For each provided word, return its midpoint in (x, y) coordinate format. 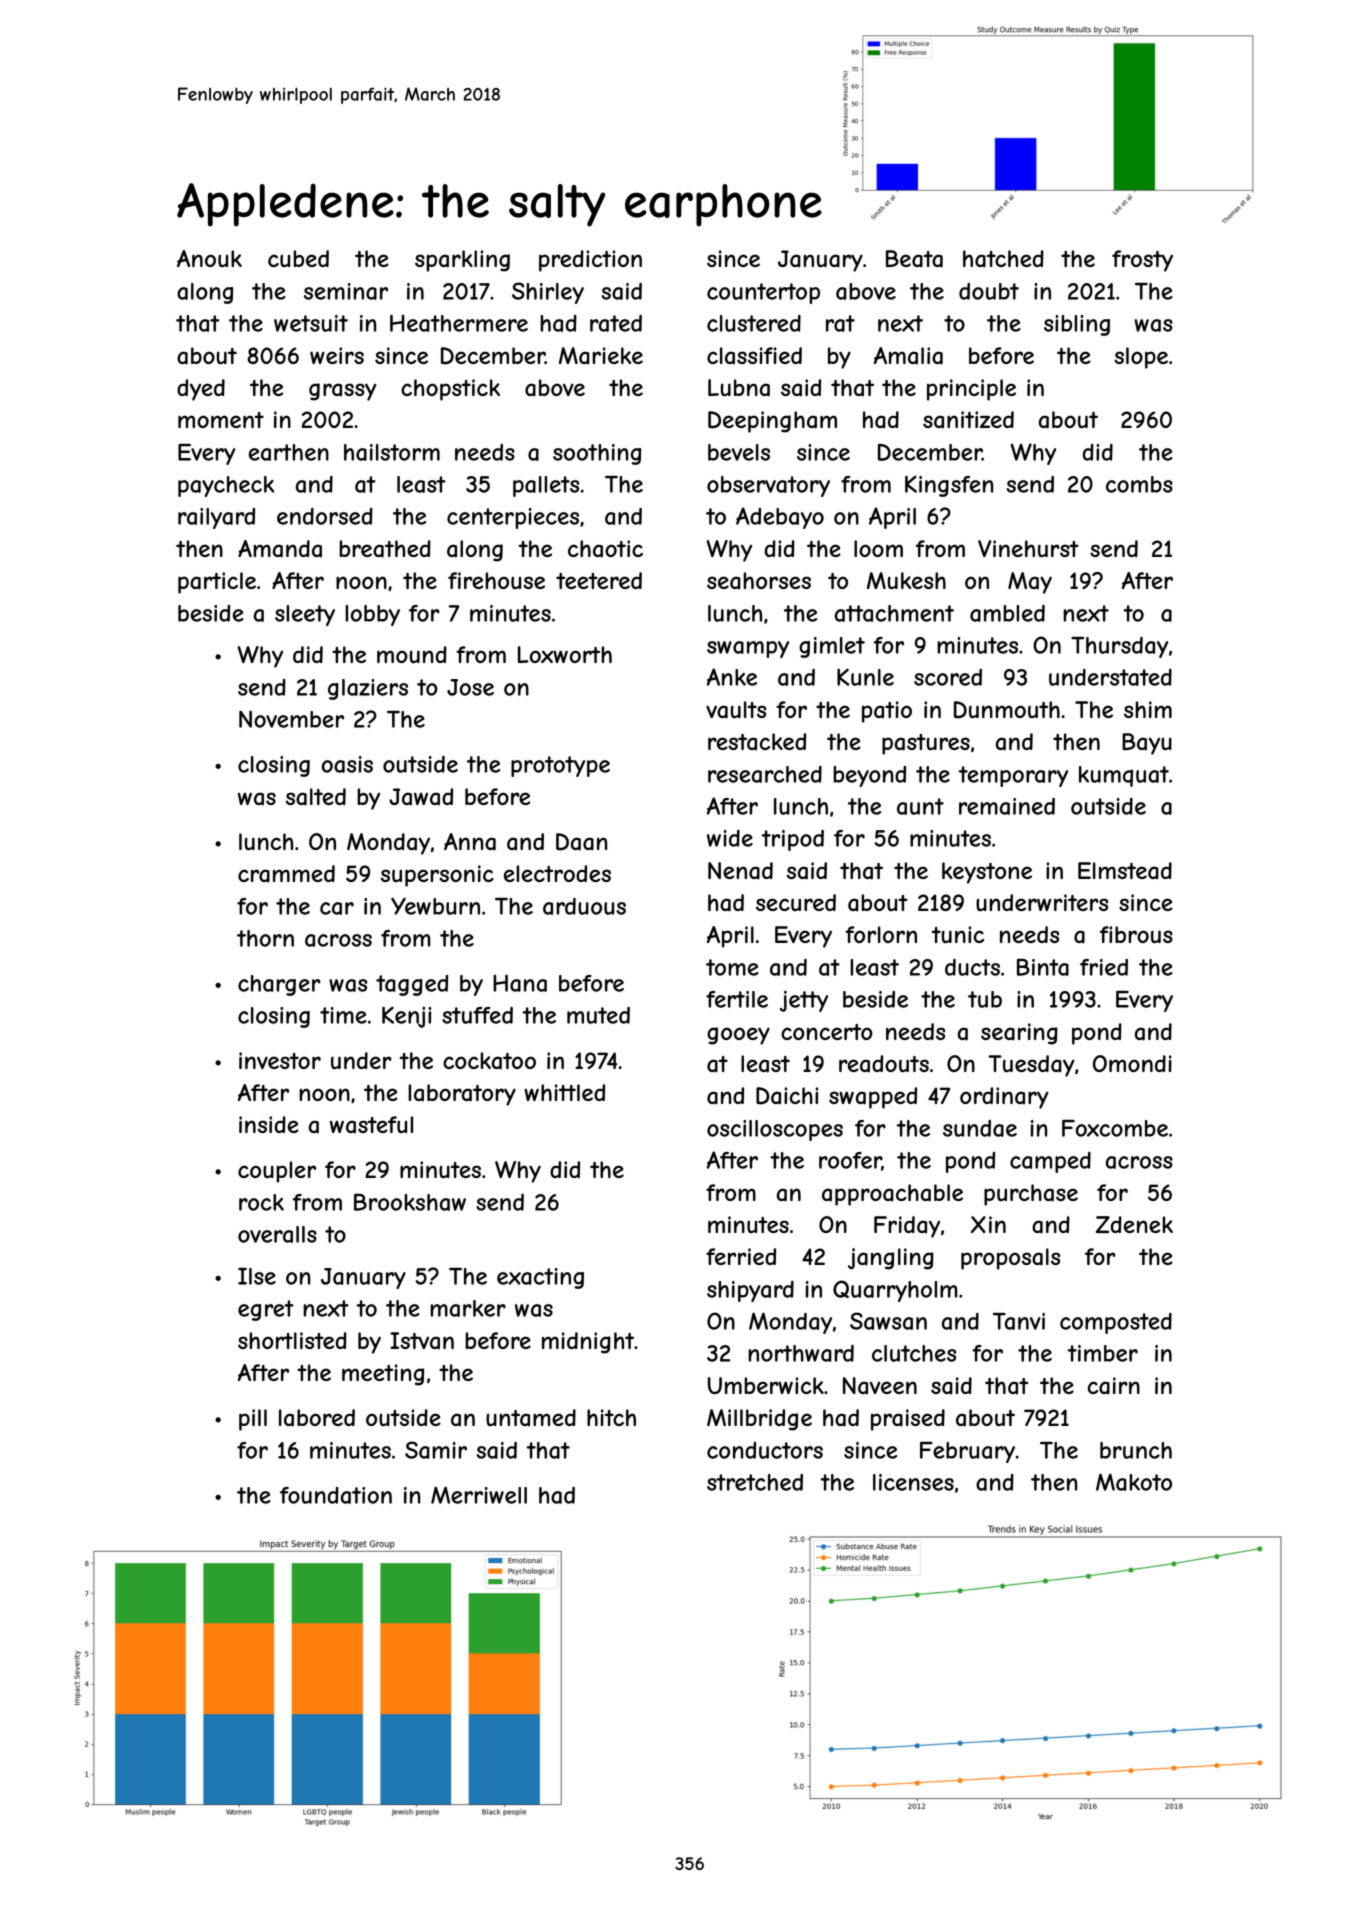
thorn (265, 938)
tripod (792, 840)
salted (316, 797)
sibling (1077, 325)
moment (221, 420)
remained (1007, 806)
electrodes (557, 873)
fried (1104, 967)
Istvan (422, 1341)
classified (754, 356)
